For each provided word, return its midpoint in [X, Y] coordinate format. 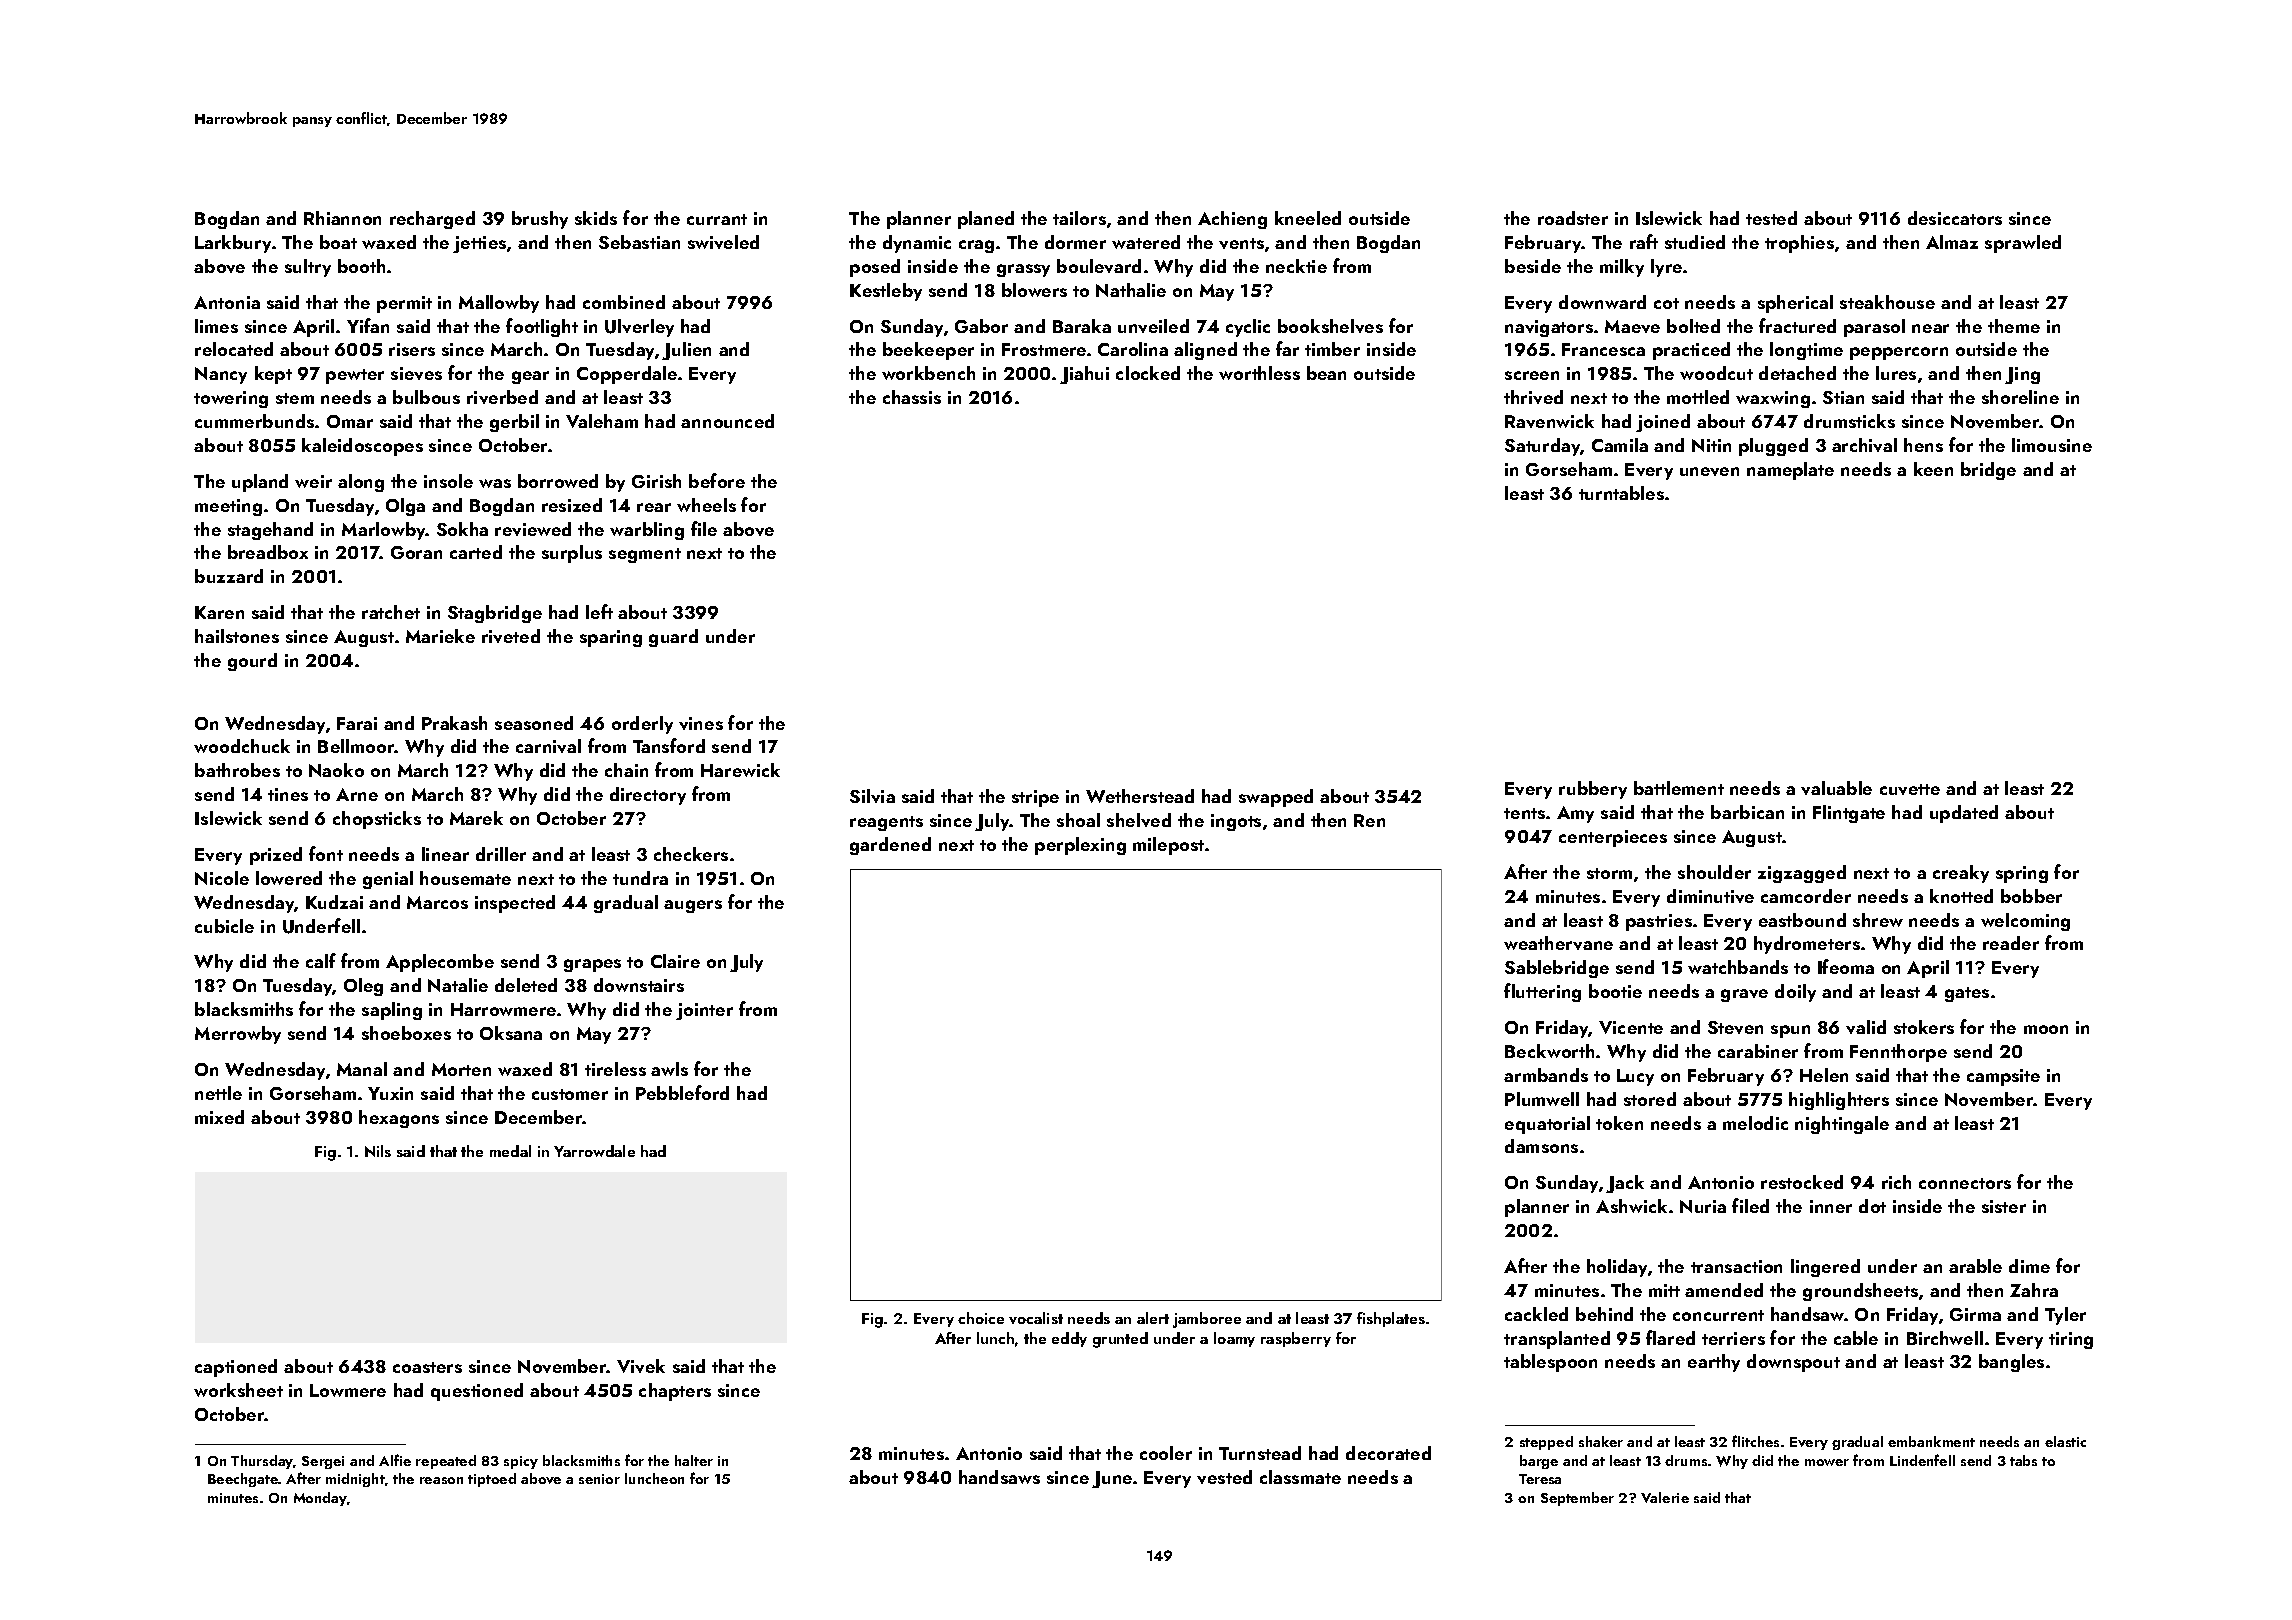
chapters [675, 1392]
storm [1609, 873]
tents [1524, 813]
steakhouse [1887, 302]
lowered [289, 878]
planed [986, 220]
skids [596, 218]
